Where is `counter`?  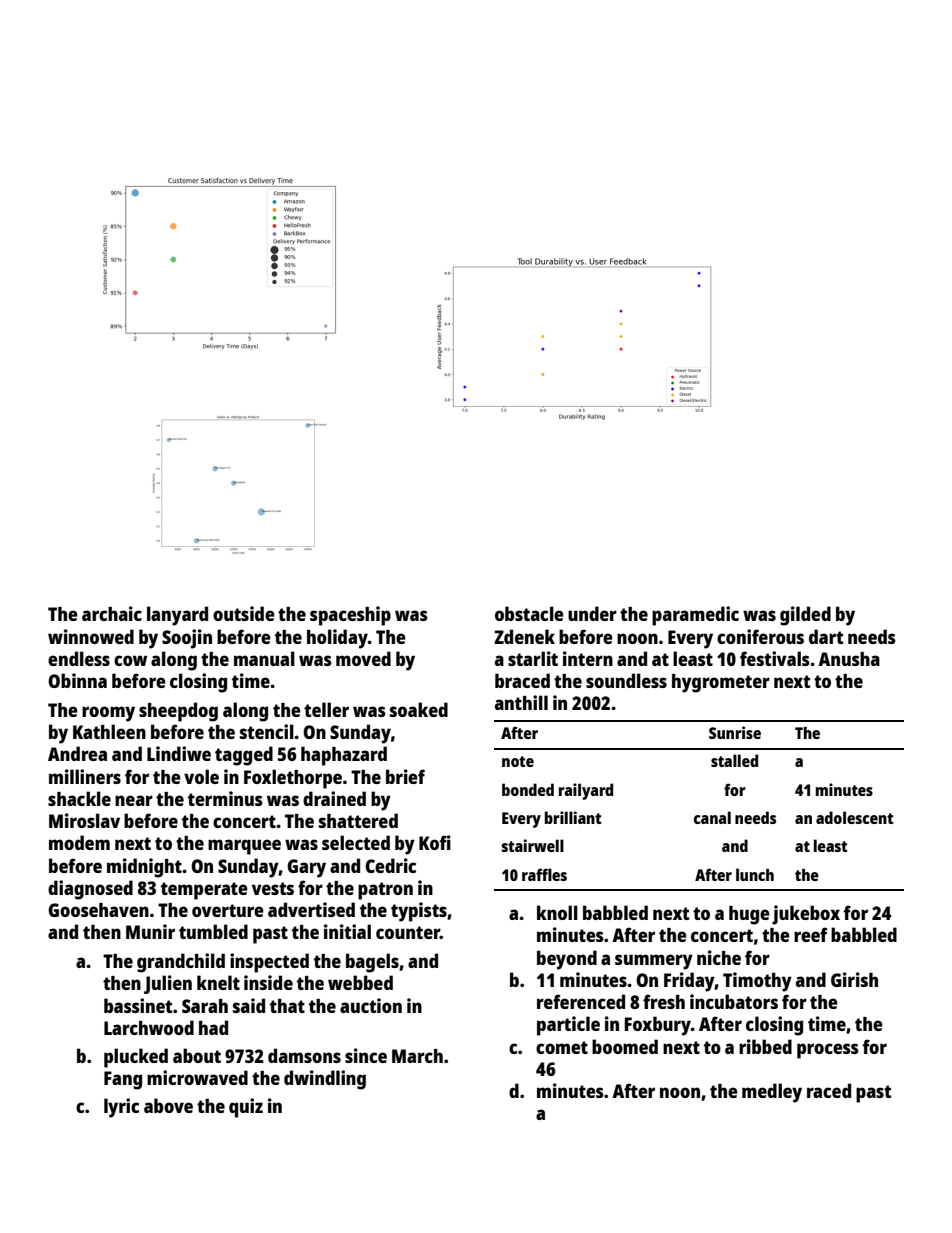
counter is located at coordinates (408, 932).
